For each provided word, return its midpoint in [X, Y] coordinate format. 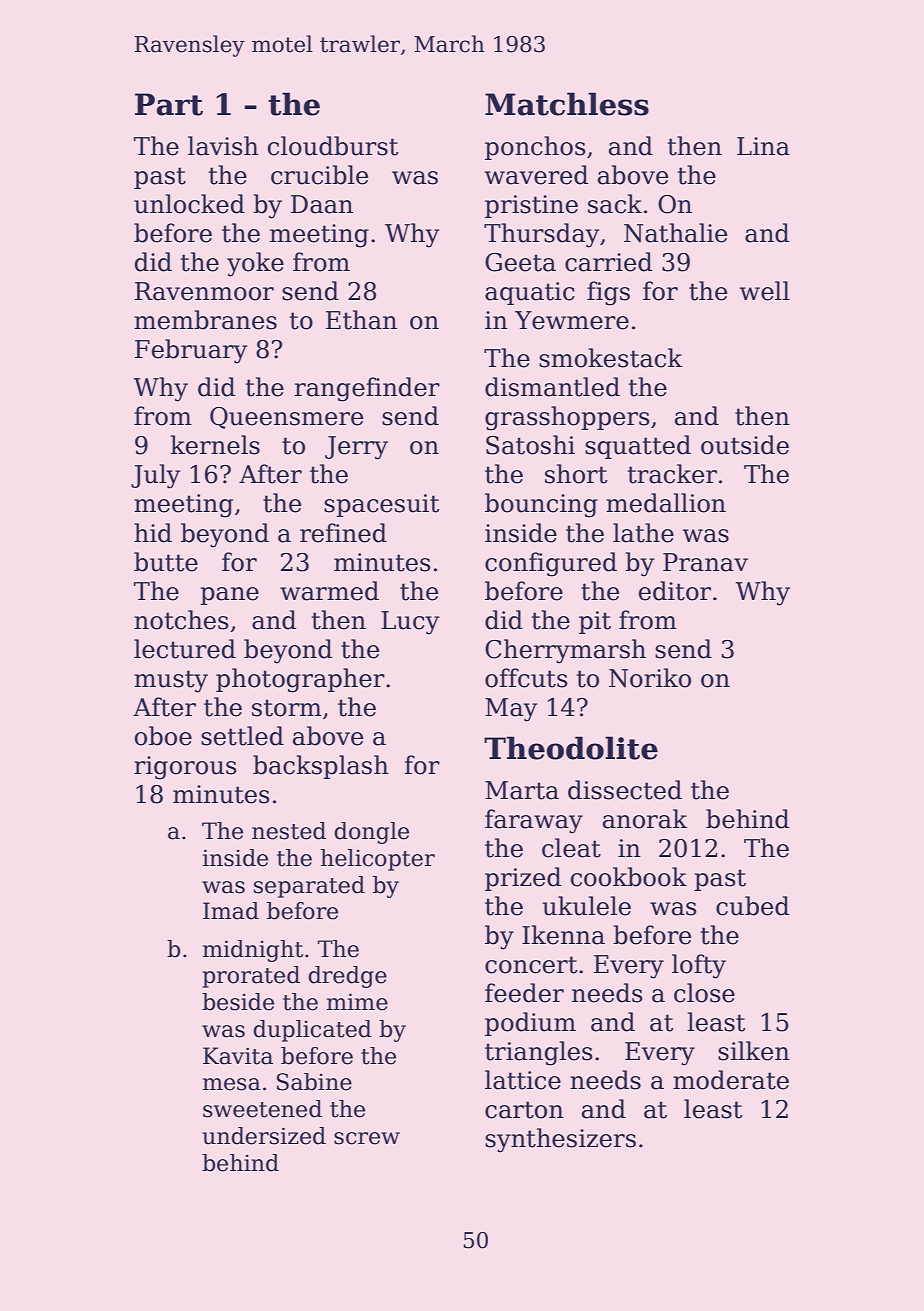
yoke [255, 264]
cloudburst [333, 146]
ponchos [535, 148]
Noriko [650, 678]
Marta [522, 790]
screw [367, 1138]
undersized [264, 1136]
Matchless [567, 104]
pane [229, 596]
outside [745, 445]
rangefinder [367, 389]
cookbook [629, 877]
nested [289, 831]
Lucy [410, 623]
